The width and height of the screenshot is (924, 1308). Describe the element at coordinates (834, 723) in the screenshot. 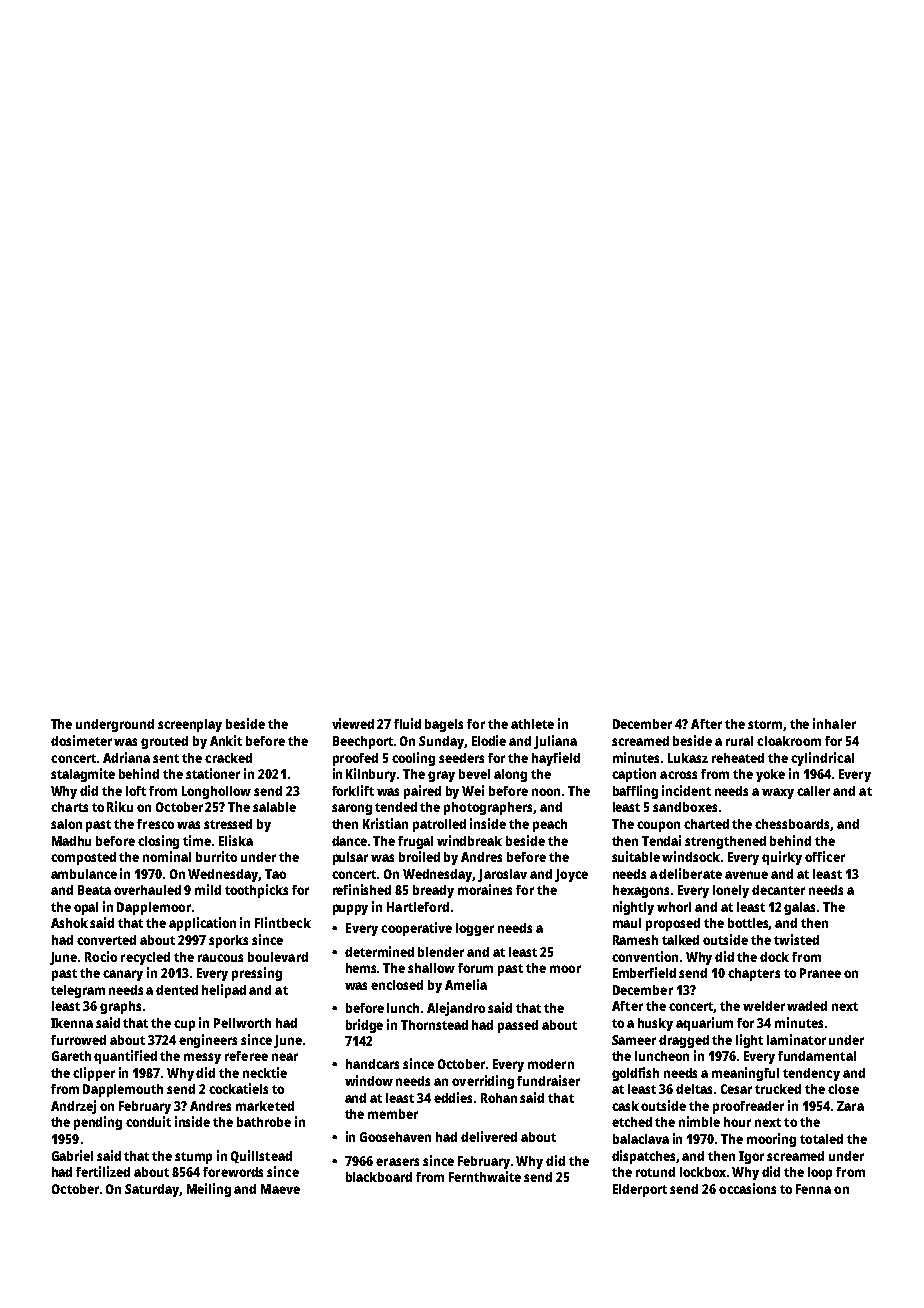

I see `inhaler` at that location.
